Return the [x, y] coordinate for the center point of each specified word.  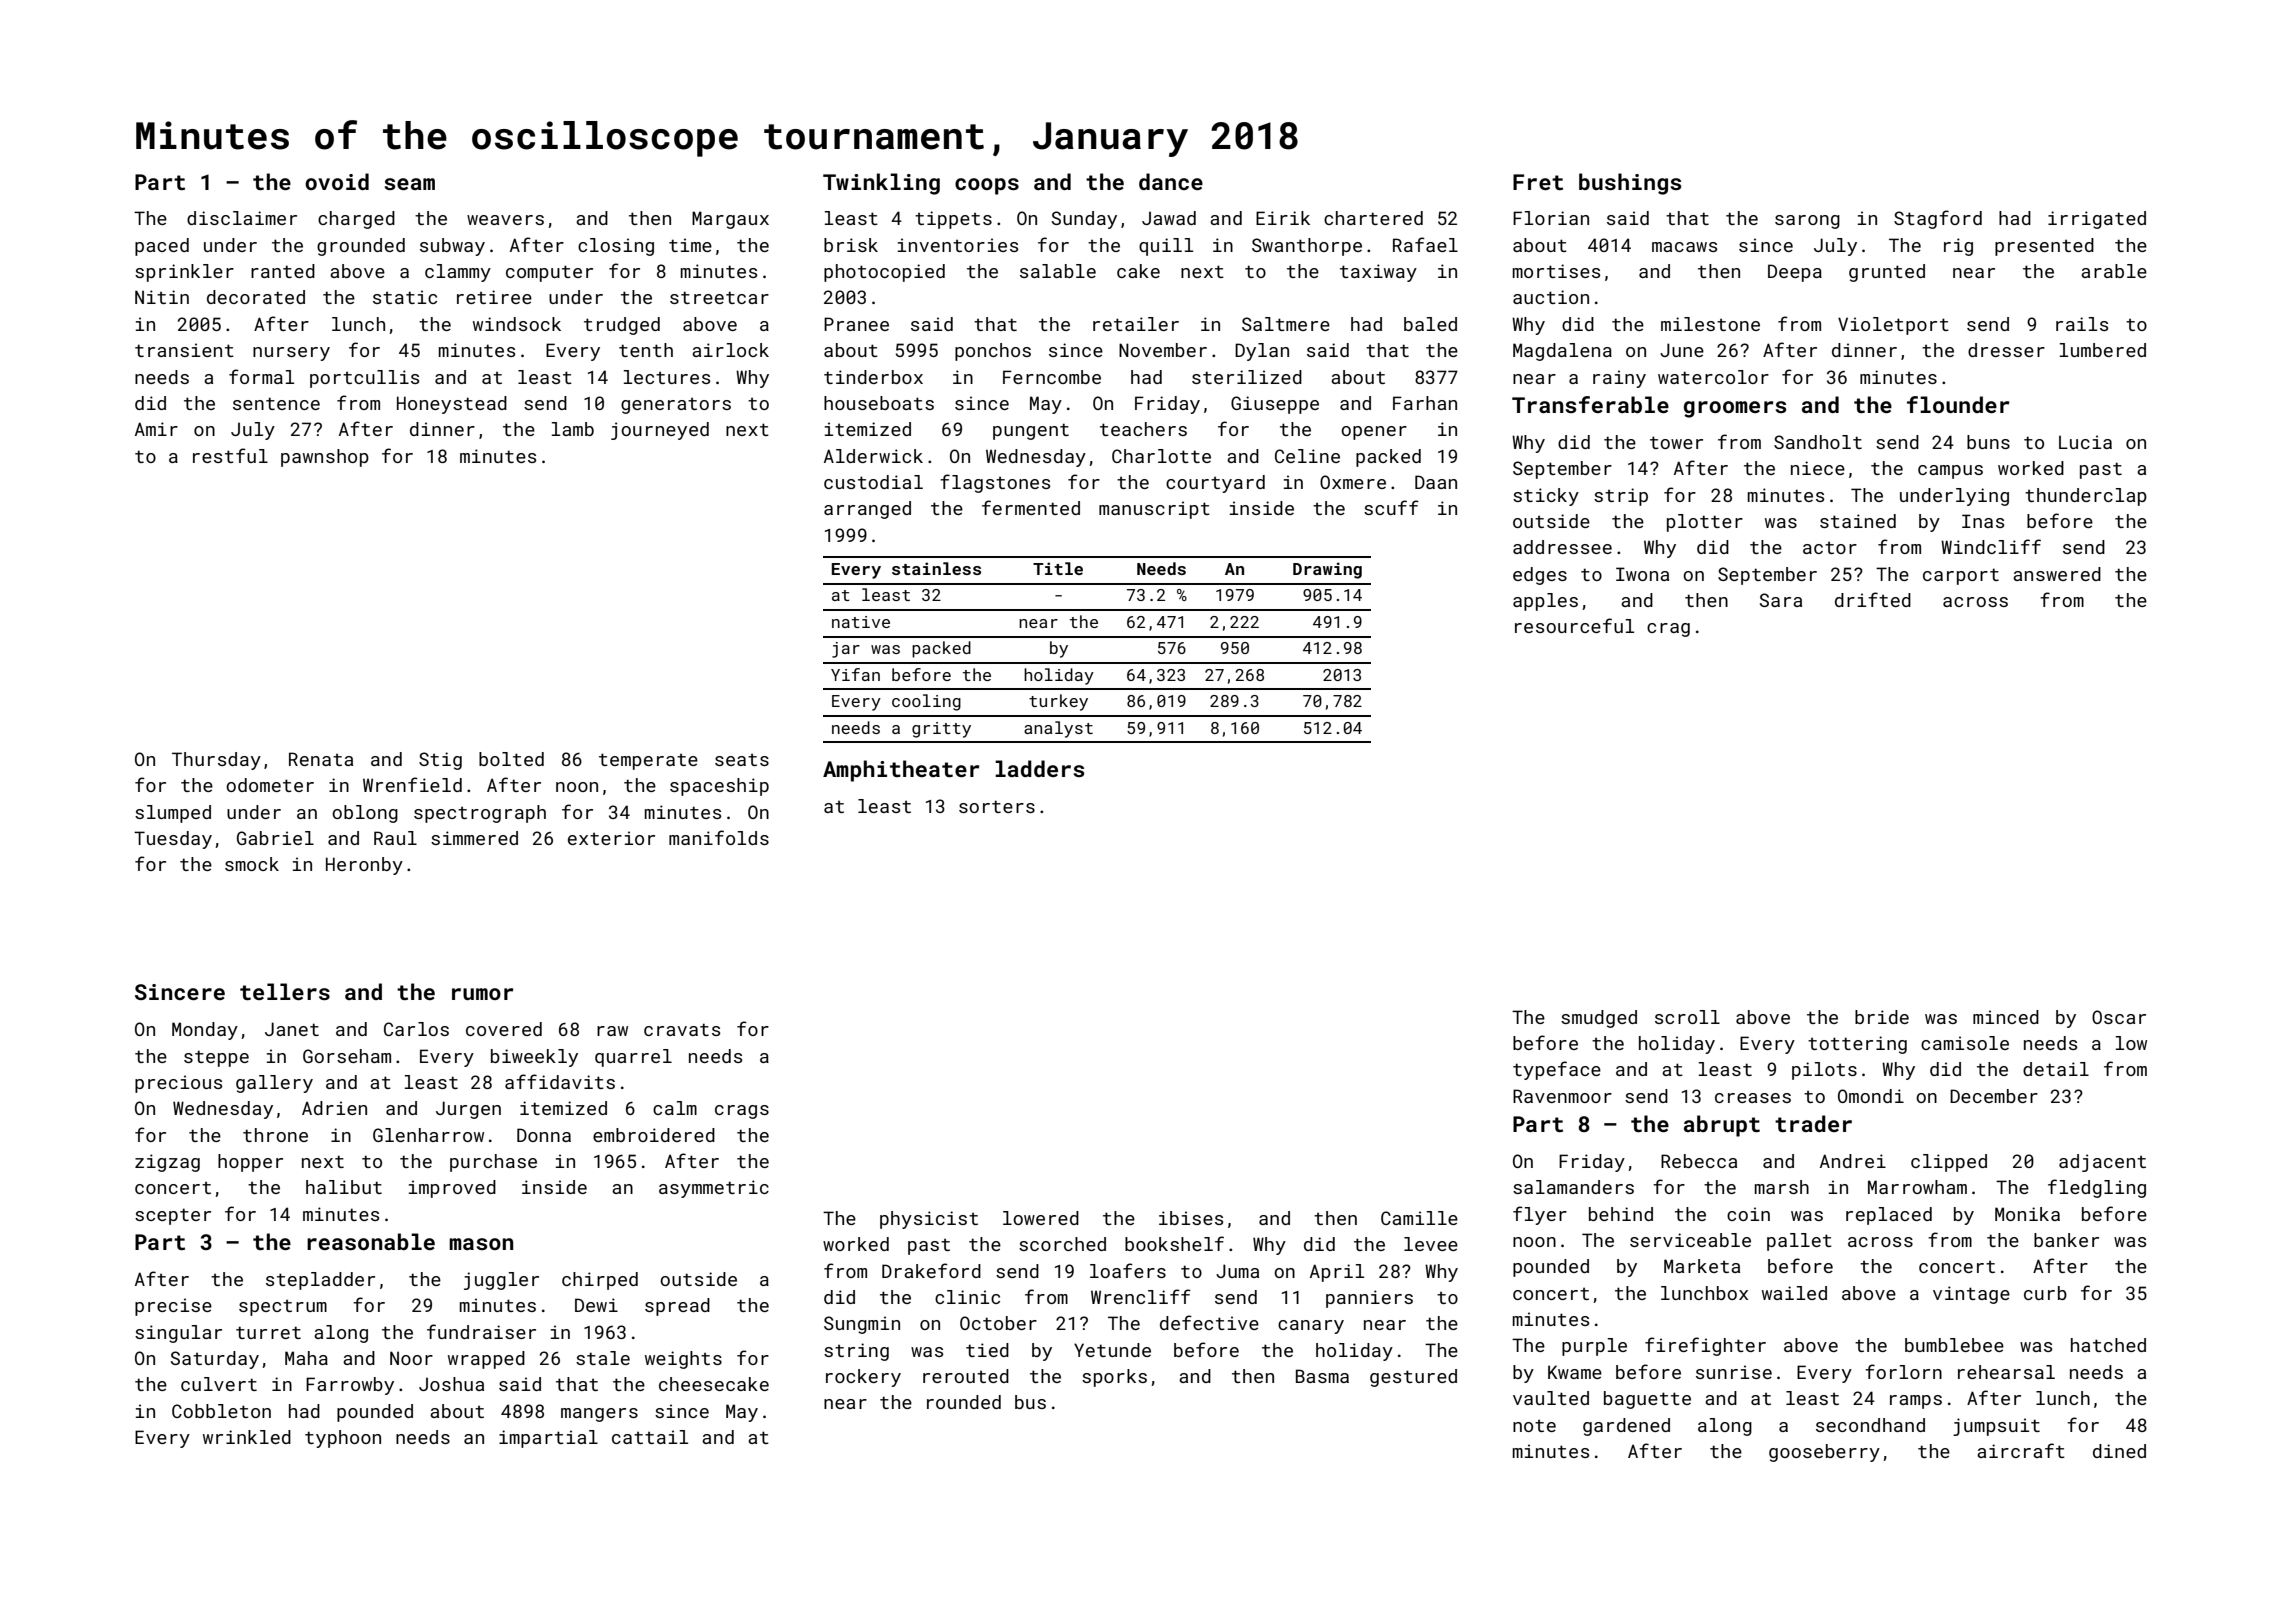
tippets [953, 220]
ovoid [337, 181]
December [1994, 1096]
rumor [482, 994]
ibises [1191, 1218]
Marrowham [1917, 1187]
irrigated [2097, 220]
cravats [682, 1029]
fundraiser [481, 1331]
